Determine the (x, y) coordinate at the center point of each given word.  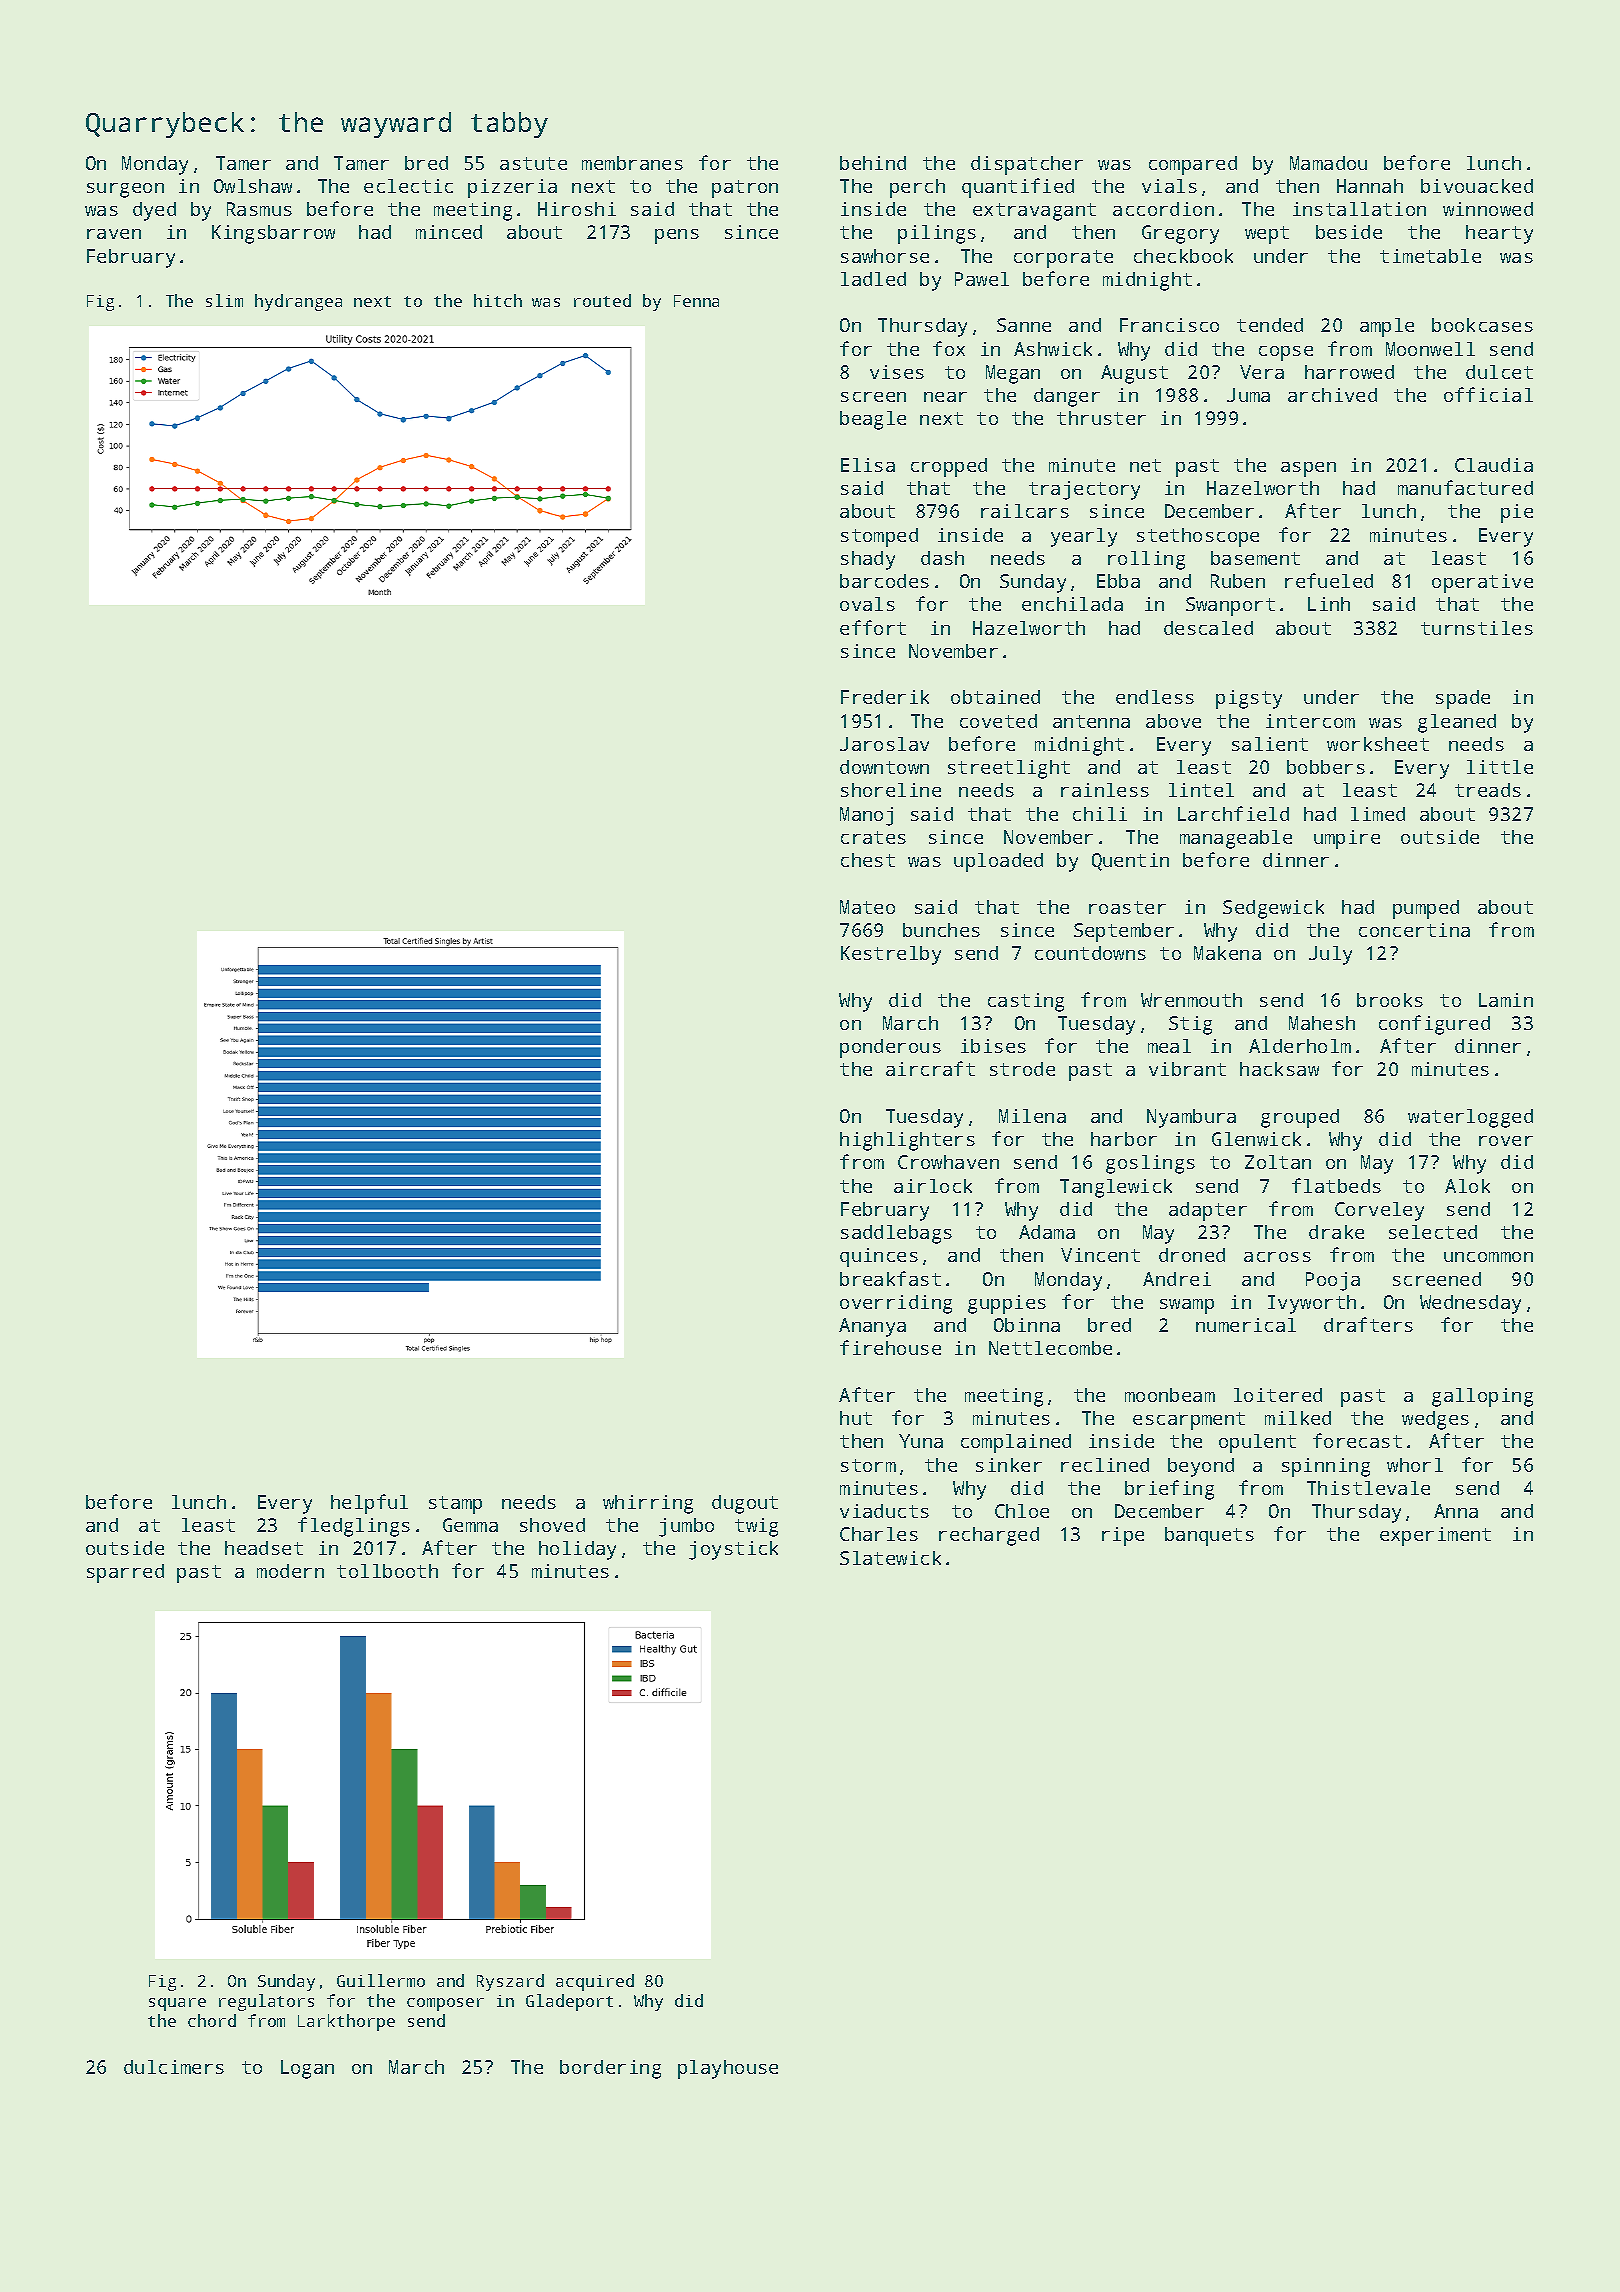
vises (897, 372)
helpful (369, 1504)
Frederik (885, 697)
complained (1016, 1443)
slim (224, 300)
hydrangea (298, 302)
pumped (1426, 909)
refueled (1329, 580)
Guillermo (381, 1980)
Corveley (1379, 1211)
